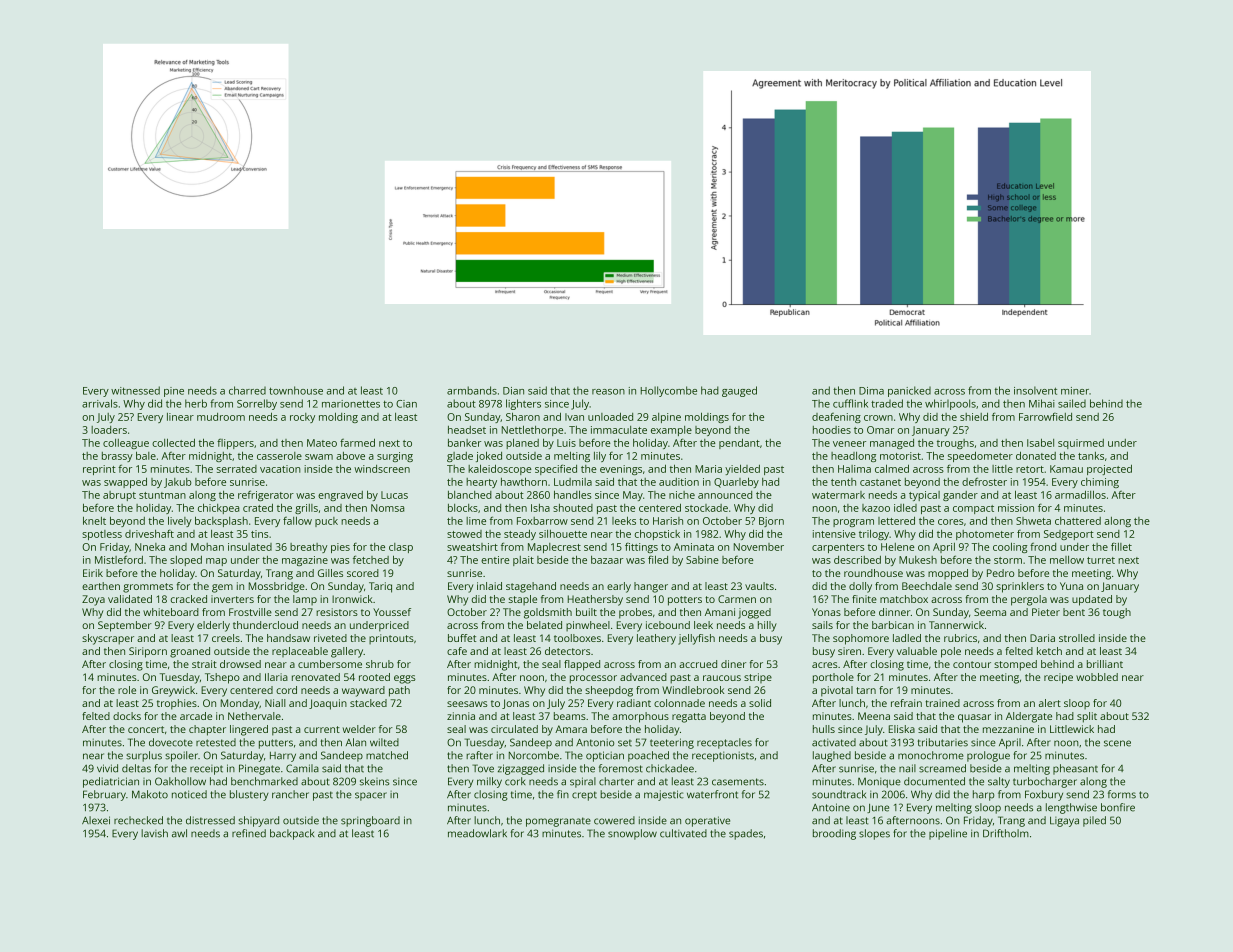 The height and width of the document is (952, 1233). Describe the element at coordinates (874, 834) in the document. I see `slopes` at that location.
